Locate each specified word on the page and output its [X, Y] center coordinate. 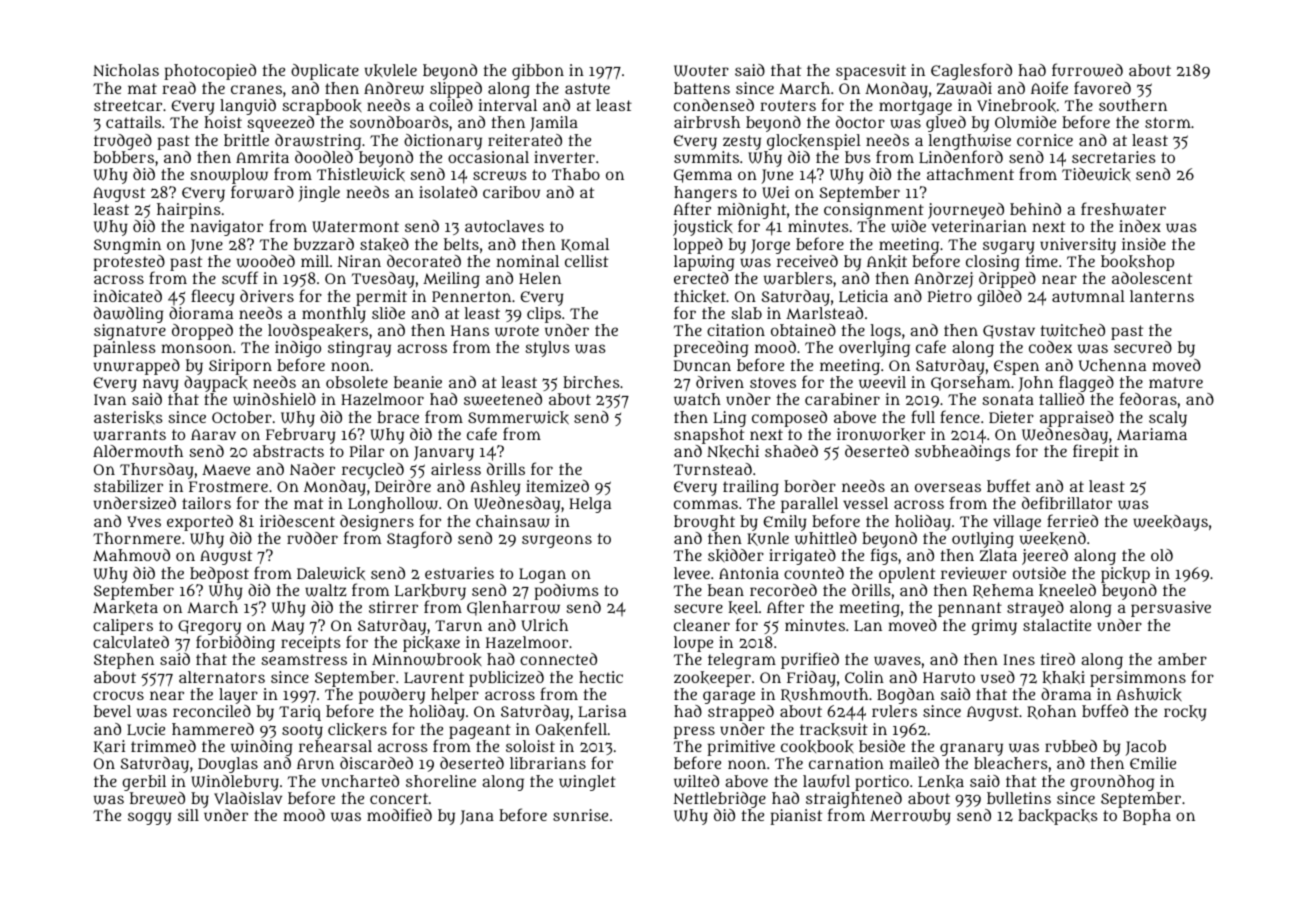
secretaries [1113, 157]
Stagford [419, 539]
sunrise [580, 815]
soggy [150, 818]
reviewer [974, 573]
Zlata [998, 555]
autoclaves [504, 226]
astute [587, 88]
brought [704, 523]
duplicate [325, 72]
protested [129, 263]
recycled [373, 471]
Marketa [125, 608]
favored [1102, 87]
